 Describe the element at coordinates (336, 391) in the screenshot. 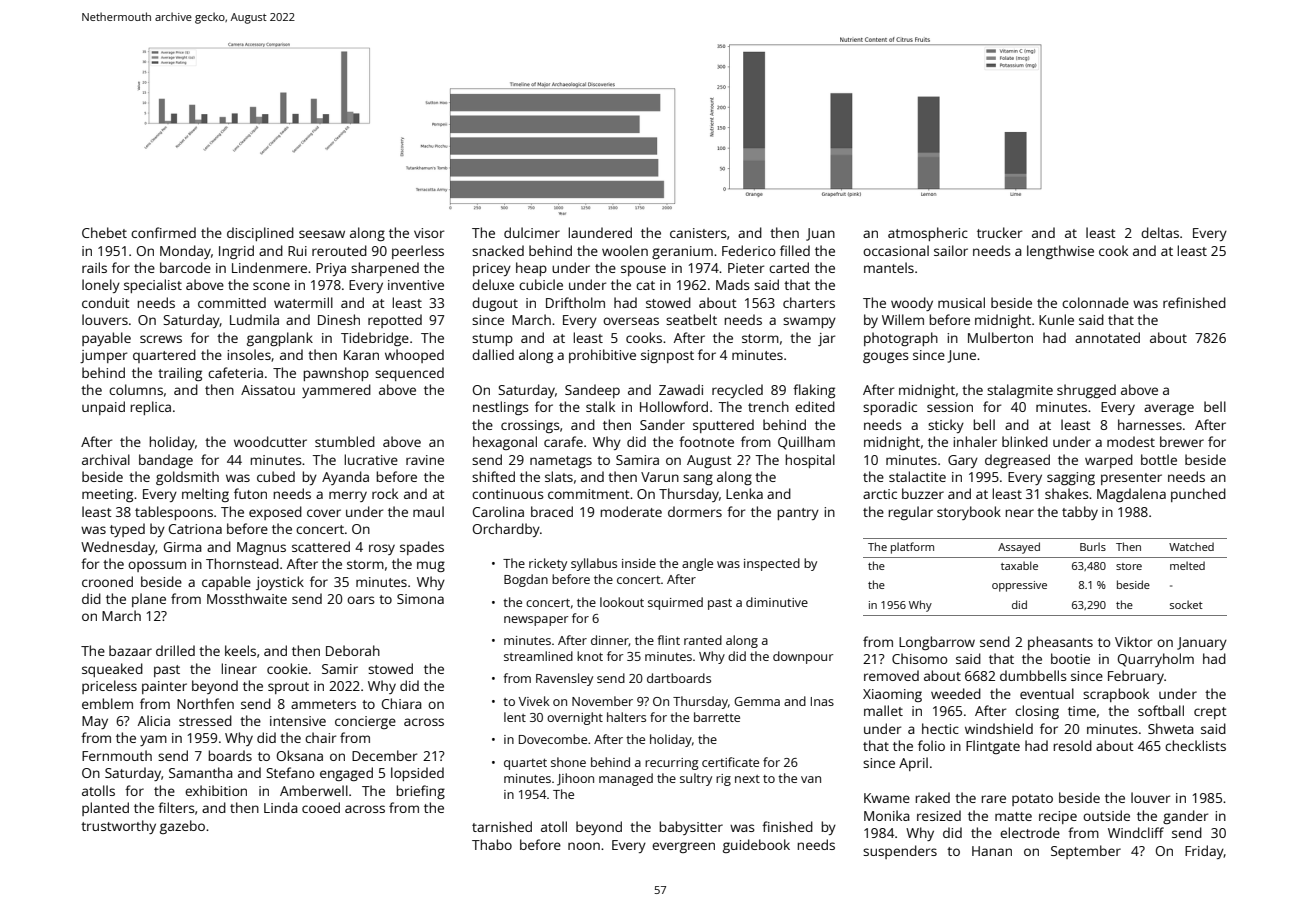

I see `yammered` at that location.
